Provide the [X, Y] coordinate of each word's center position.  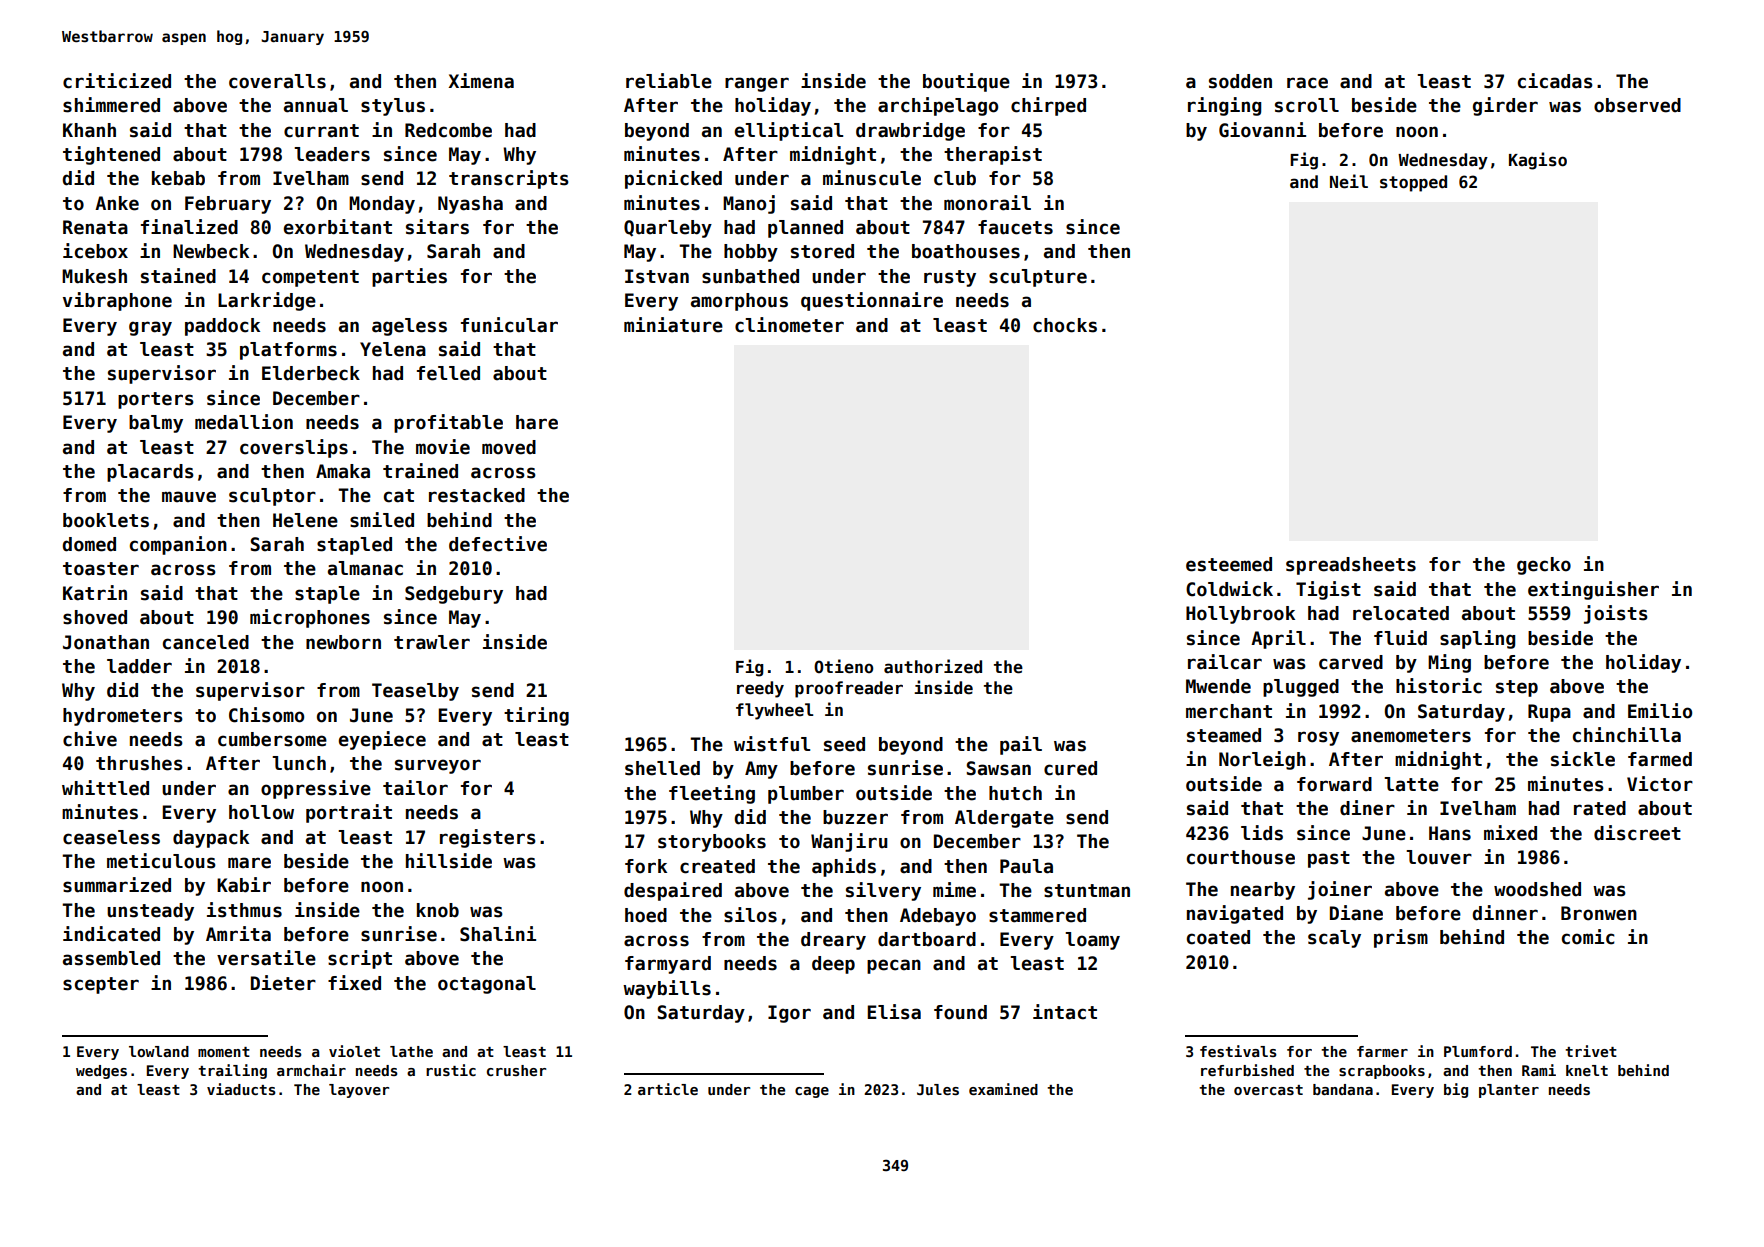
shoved [95, 617]
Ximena [481, 81]
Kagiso [1538, 161]
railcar [1225, 662]
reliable [669, 81]
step [1517, 688]
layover [359, 1091]
